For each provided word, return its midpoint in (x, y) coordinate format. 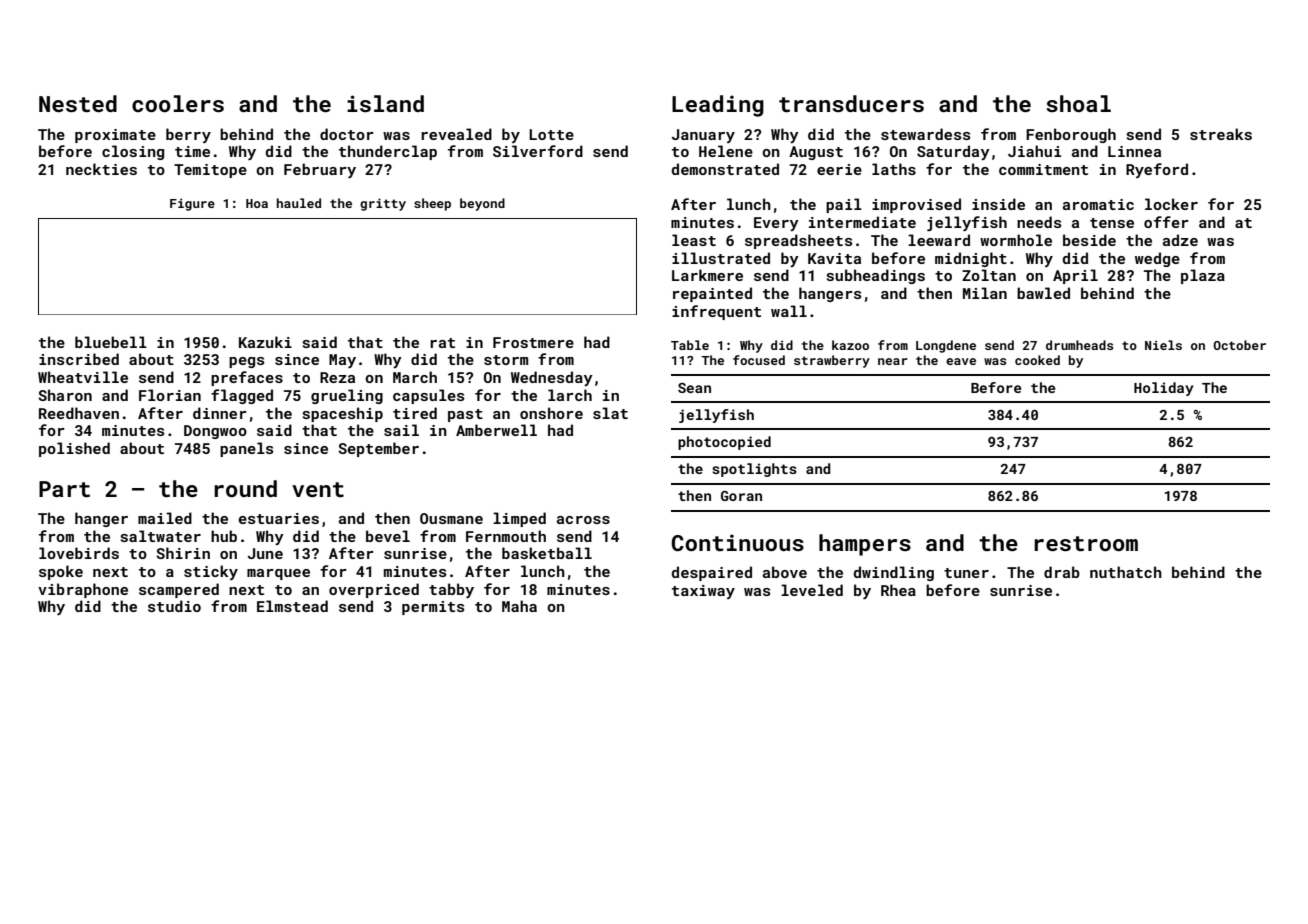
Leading (718, 106)
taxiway (703, 592)
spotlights (754, 470)
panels (247, 449)
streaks (1221, 134)
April (1075, 276)
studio (174, 606)
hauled (299, 203)
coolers (178, 103)
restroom (1086, 543)
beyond (482, 204)
